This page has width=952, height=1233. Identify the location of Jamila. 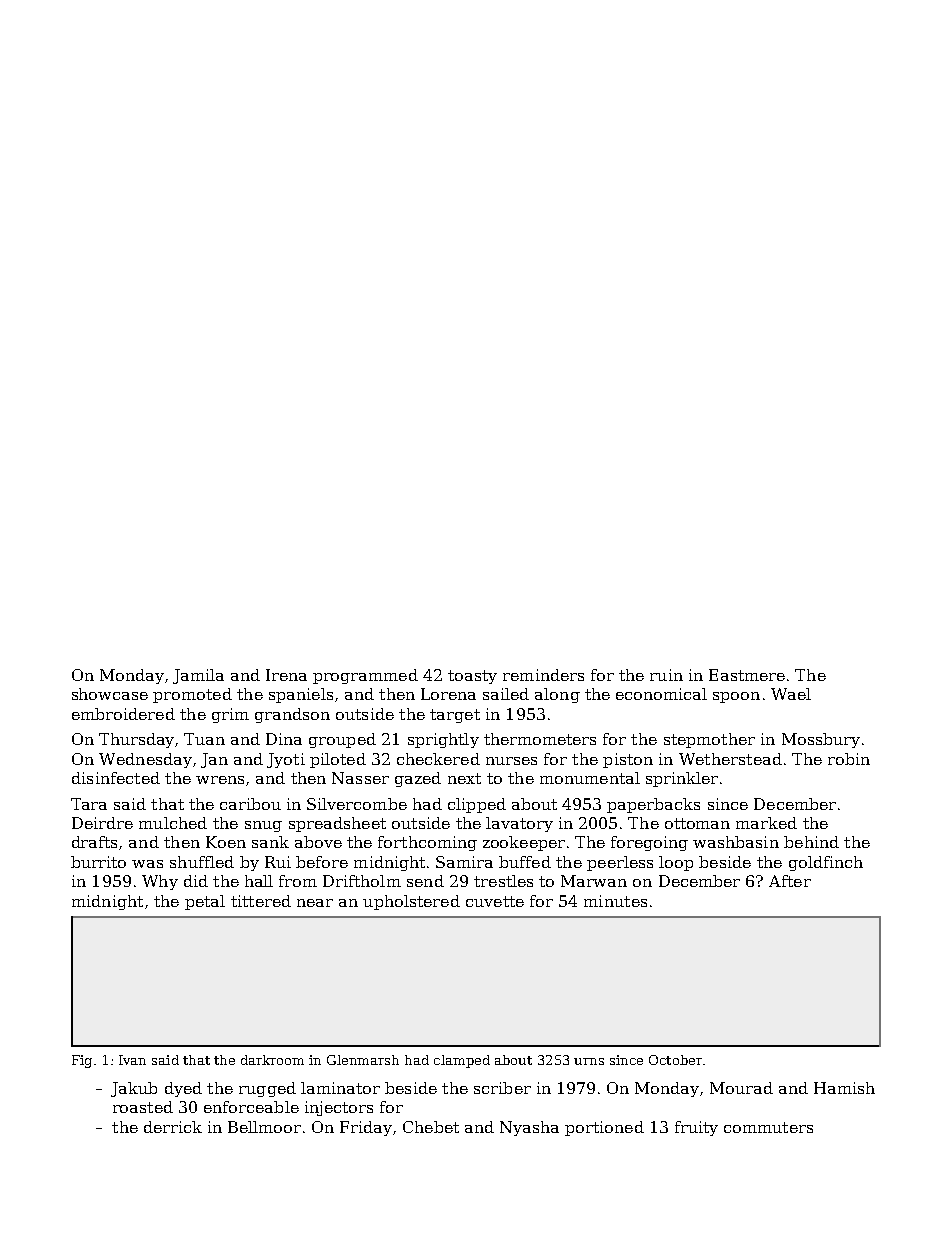
(198, 676).
